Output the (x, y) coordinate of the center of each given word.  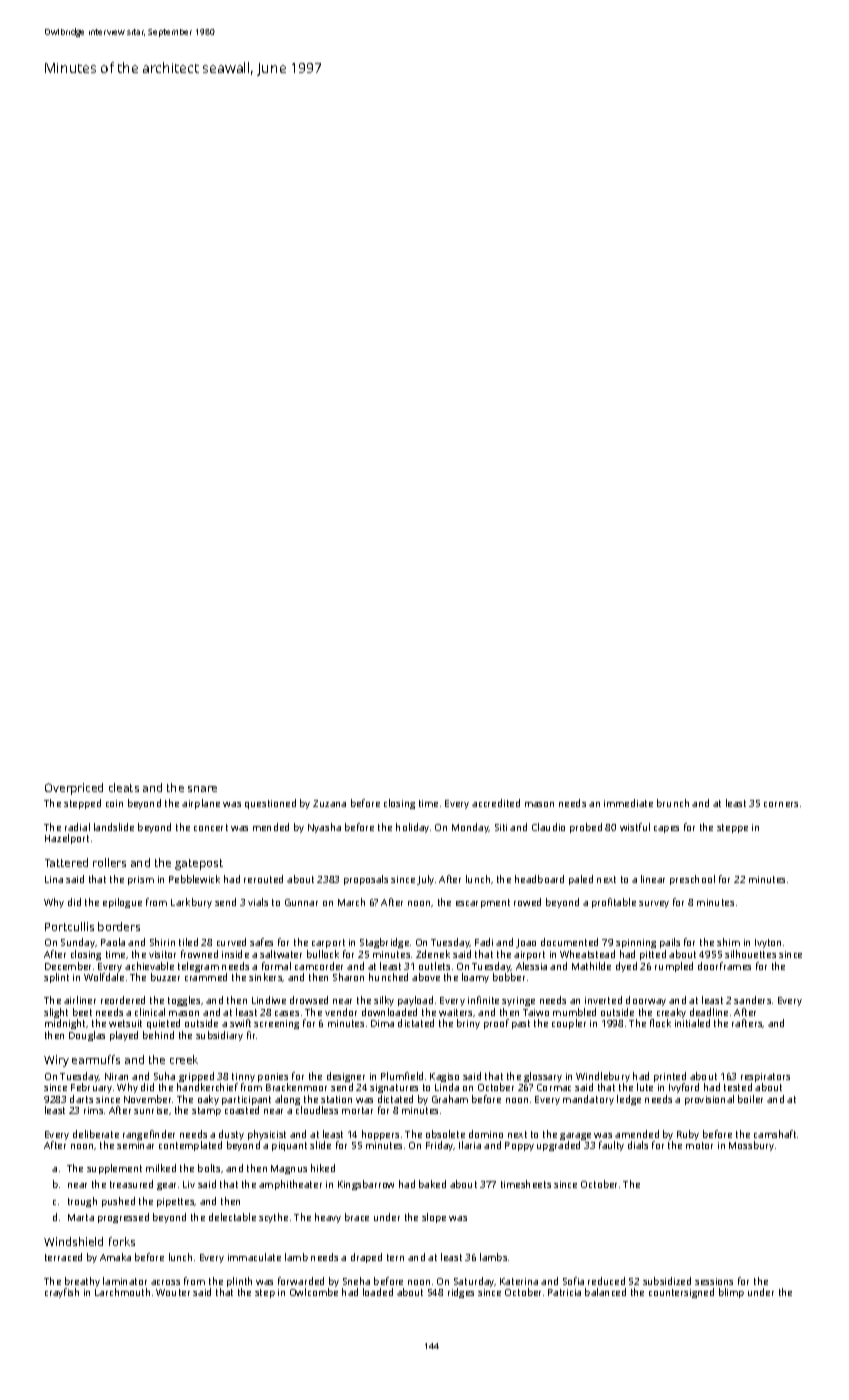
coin (114, 803)
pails (670, 943)
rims (93, 1110)
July (425, 880)
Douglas (87, 1036)
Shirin (162, 942)
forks (122, 1241)
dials (638, 1145)
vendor (341, 1012)
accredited (496, 803)
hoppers (380, 1135)
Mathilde (591, 966)
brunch (673, 803)
